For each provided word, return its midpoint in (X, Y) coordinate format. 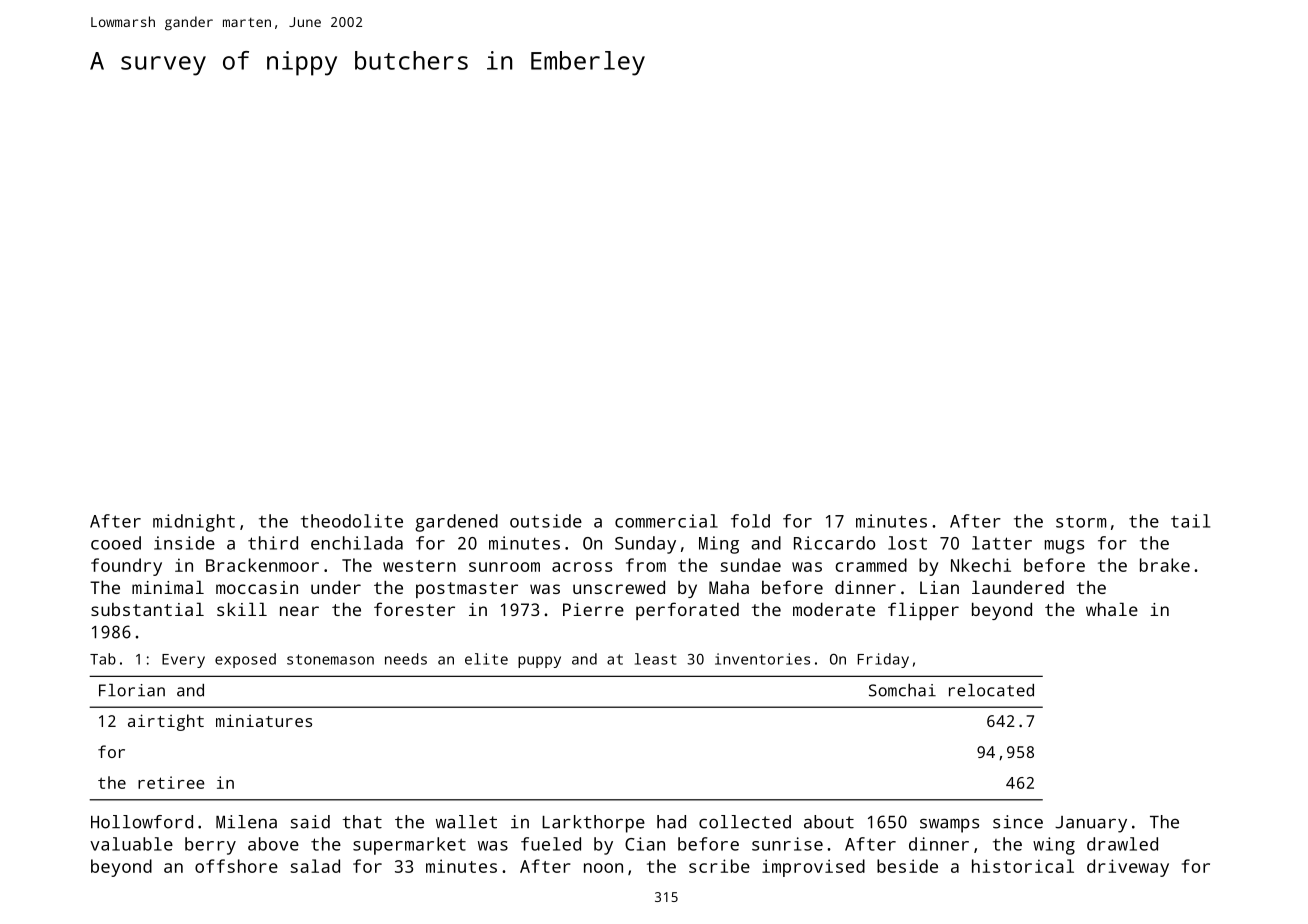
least (655, 659)
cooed (116, 543)
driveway (1128, 868)
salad (315, 866)
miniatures (264, 720)
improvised (813, 868)
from (646, 565)
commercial (666, 521)
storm (1081, 521)
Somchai (902, 690)
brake (1165, 565)
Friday (883, 660)
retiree (171, 782)
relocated (991, 690)
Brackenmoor (262, 565)
